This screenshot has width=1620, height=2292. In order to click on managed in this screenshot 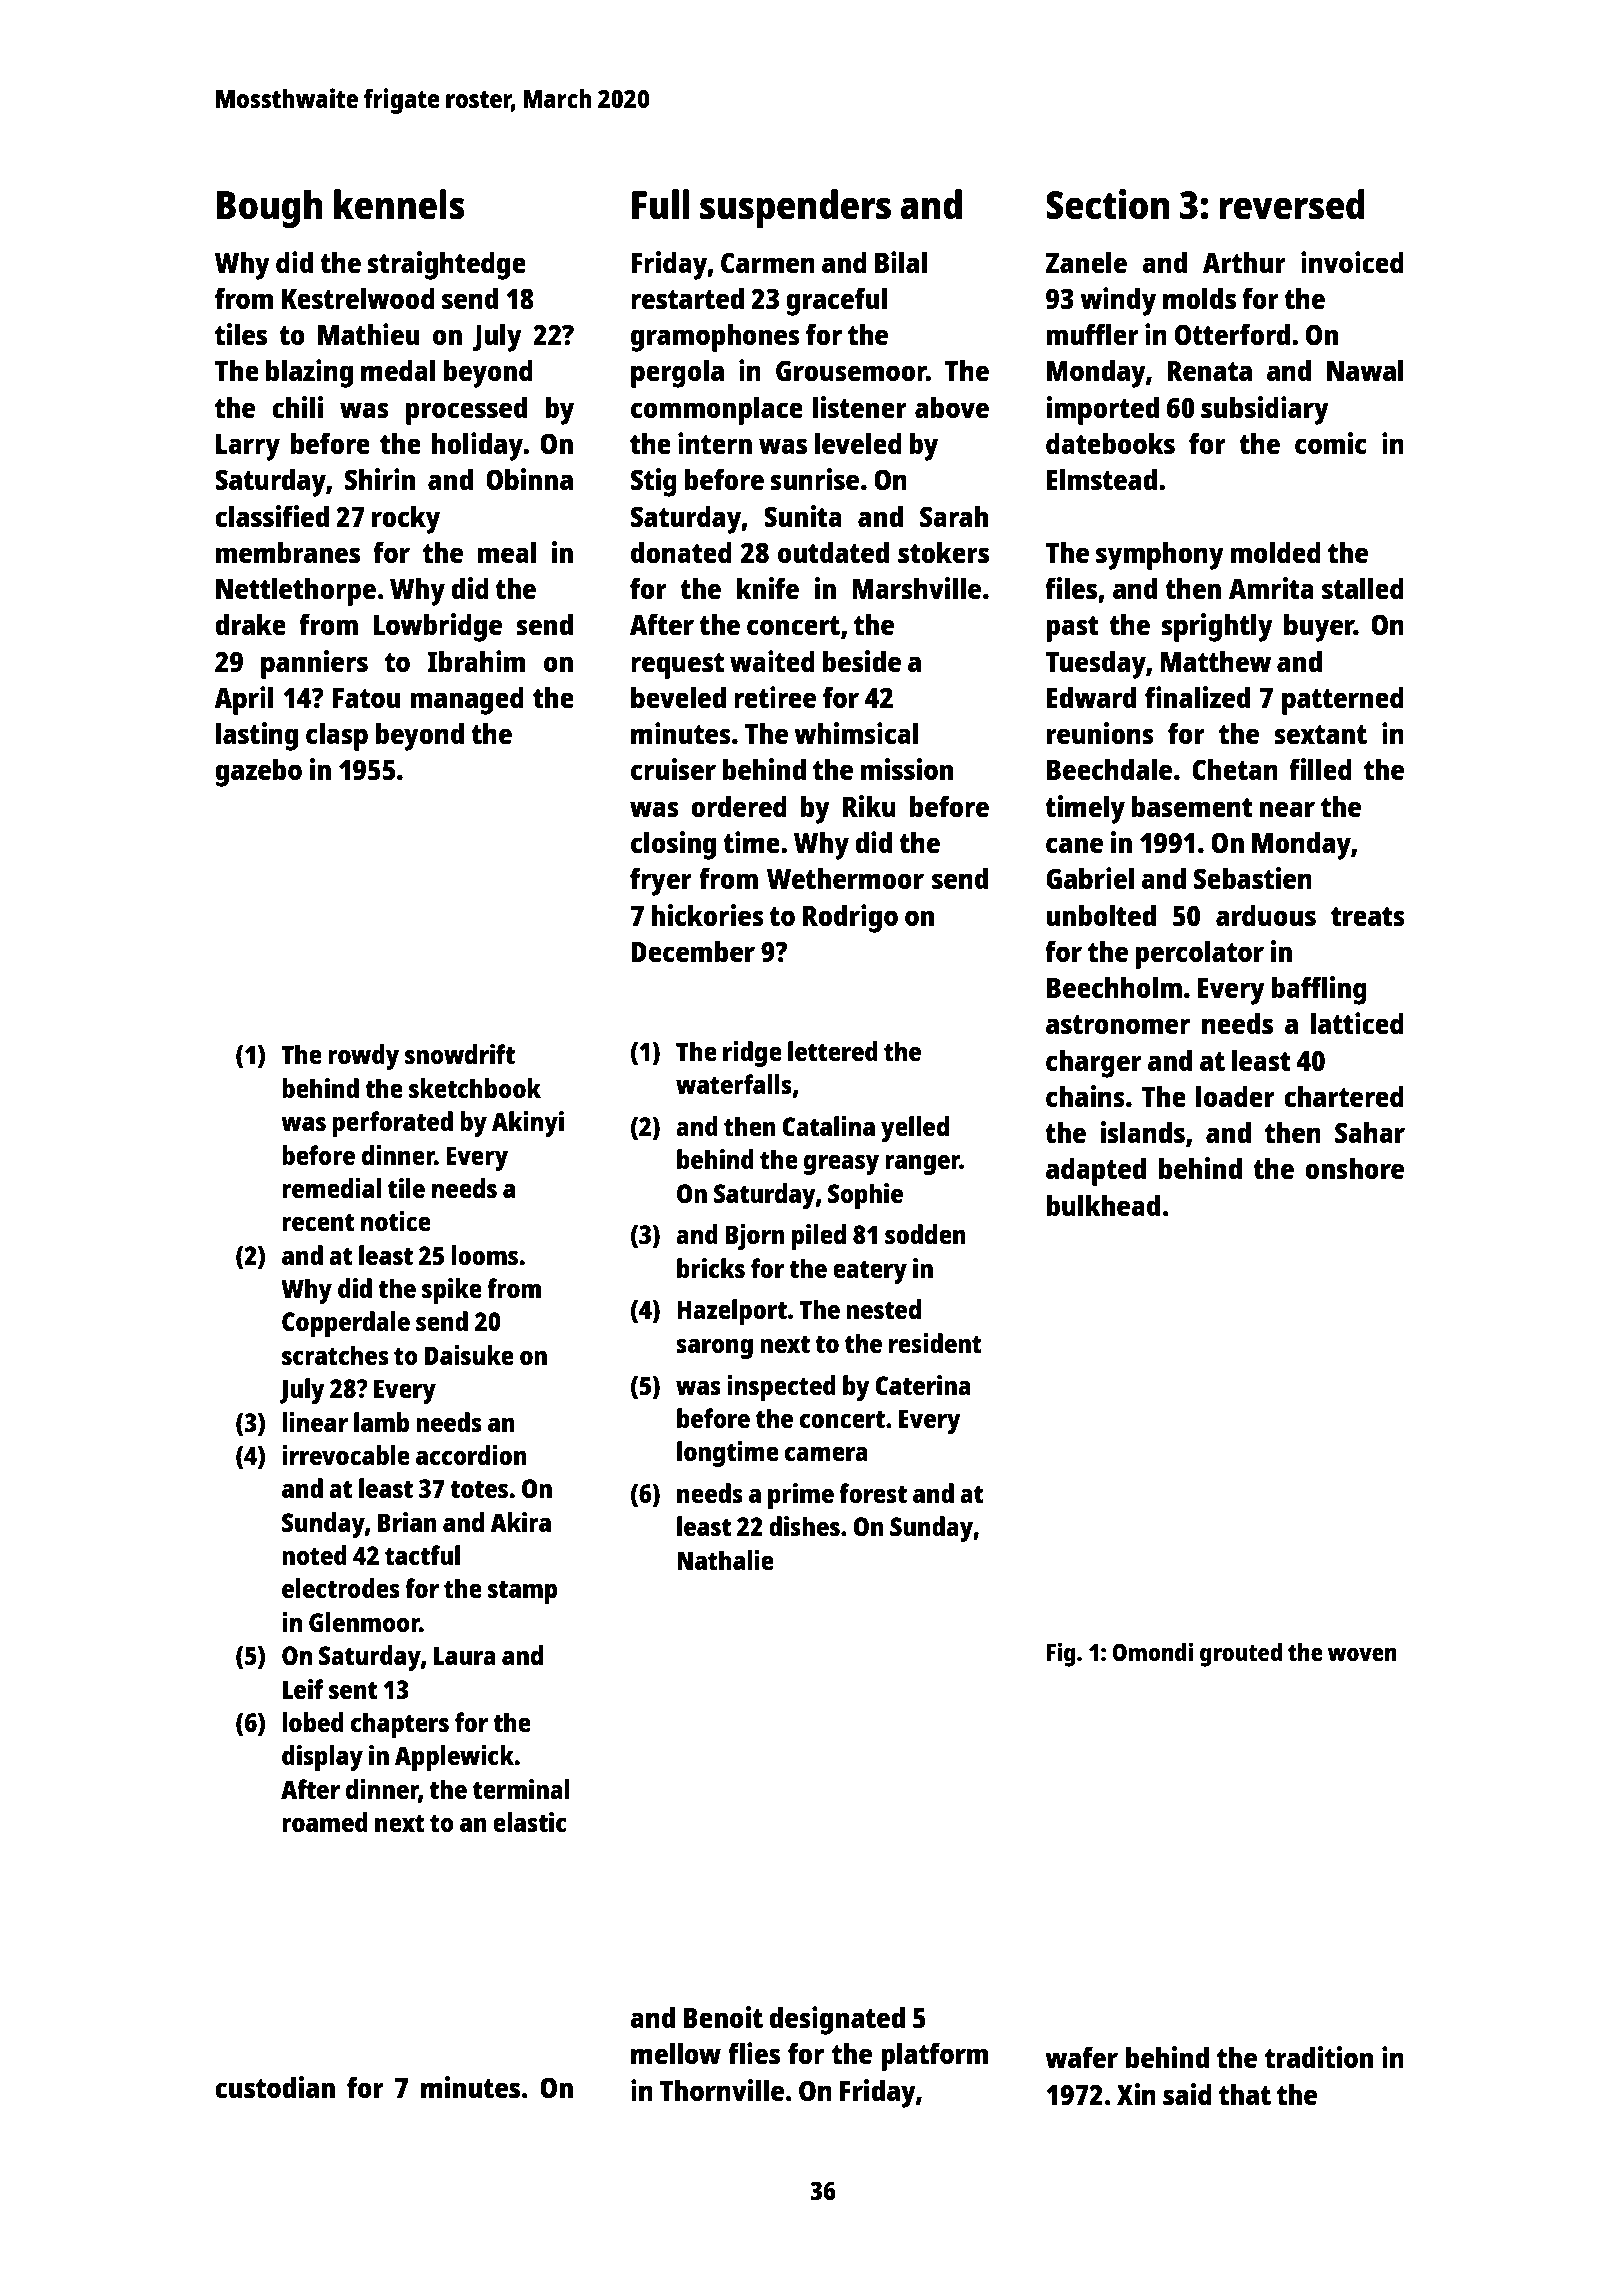, I will do `click(467, 700)`.
